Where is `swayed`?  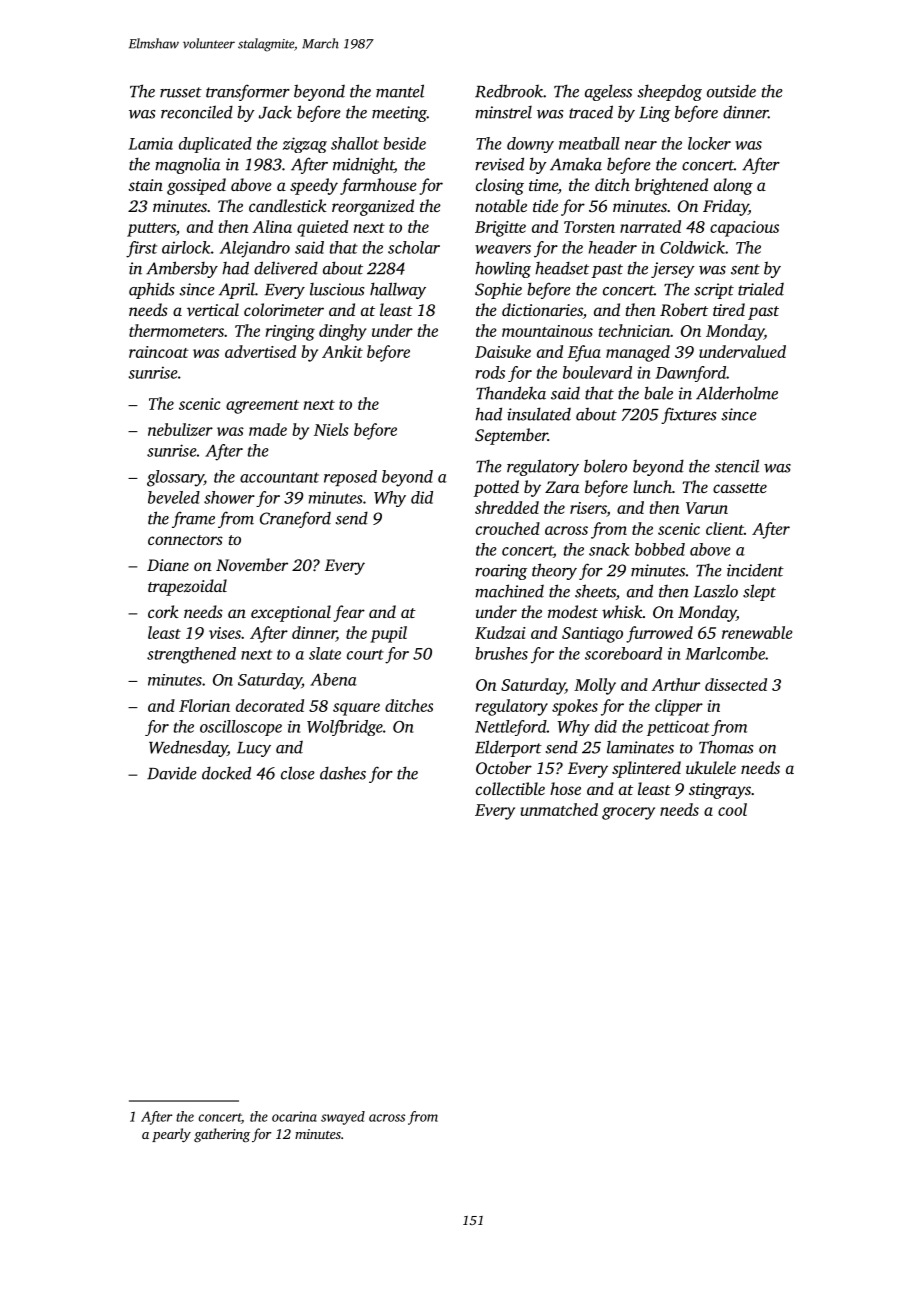 swayed is located at coordinates (343, 1118).
